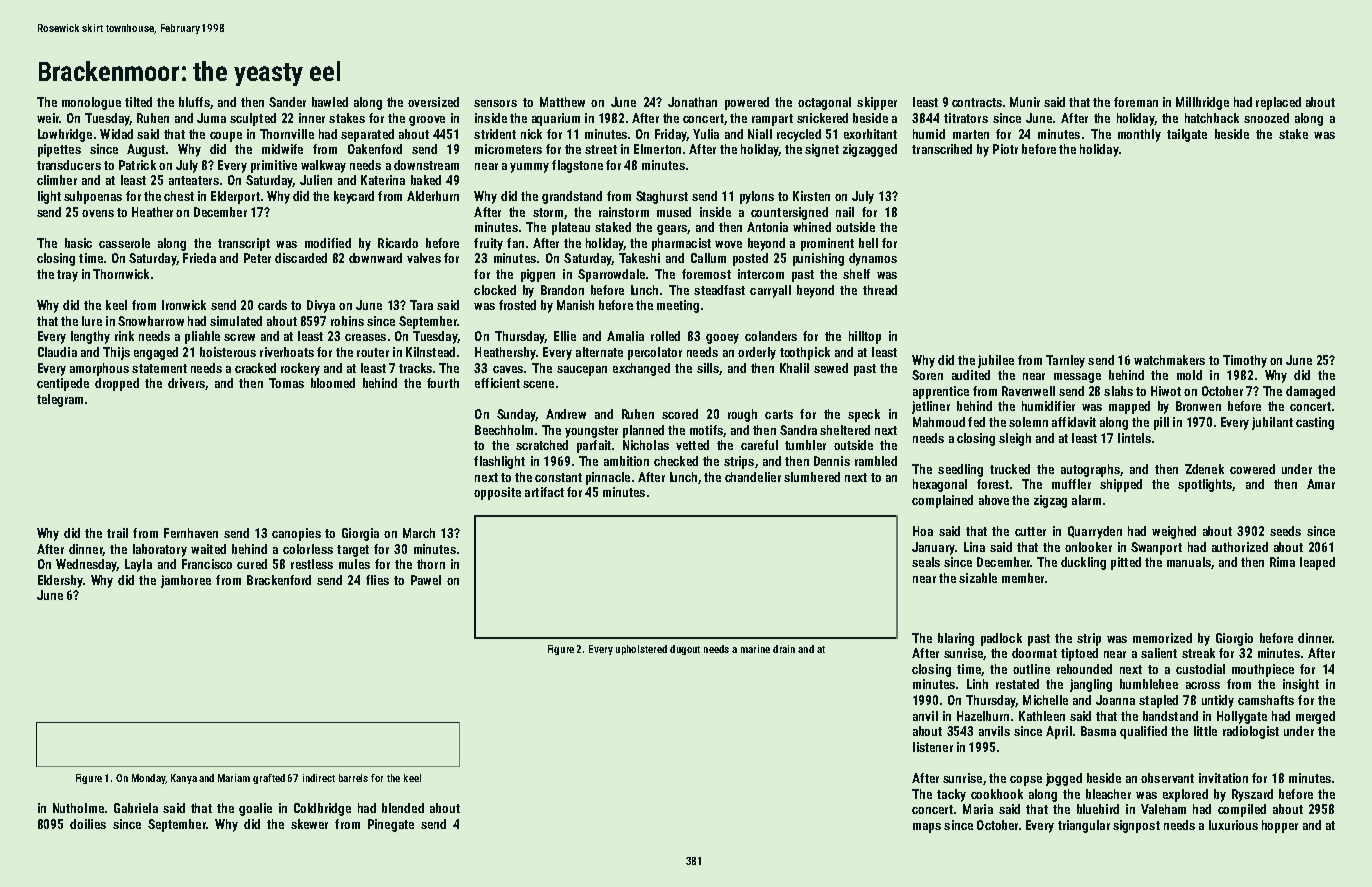 Image resolution: width=1372 pixels, height=887 pixels. What do you see at coordinates (1223, 778) in the screenshot?
I see `invitation` at bounding box center [1223, 778].
